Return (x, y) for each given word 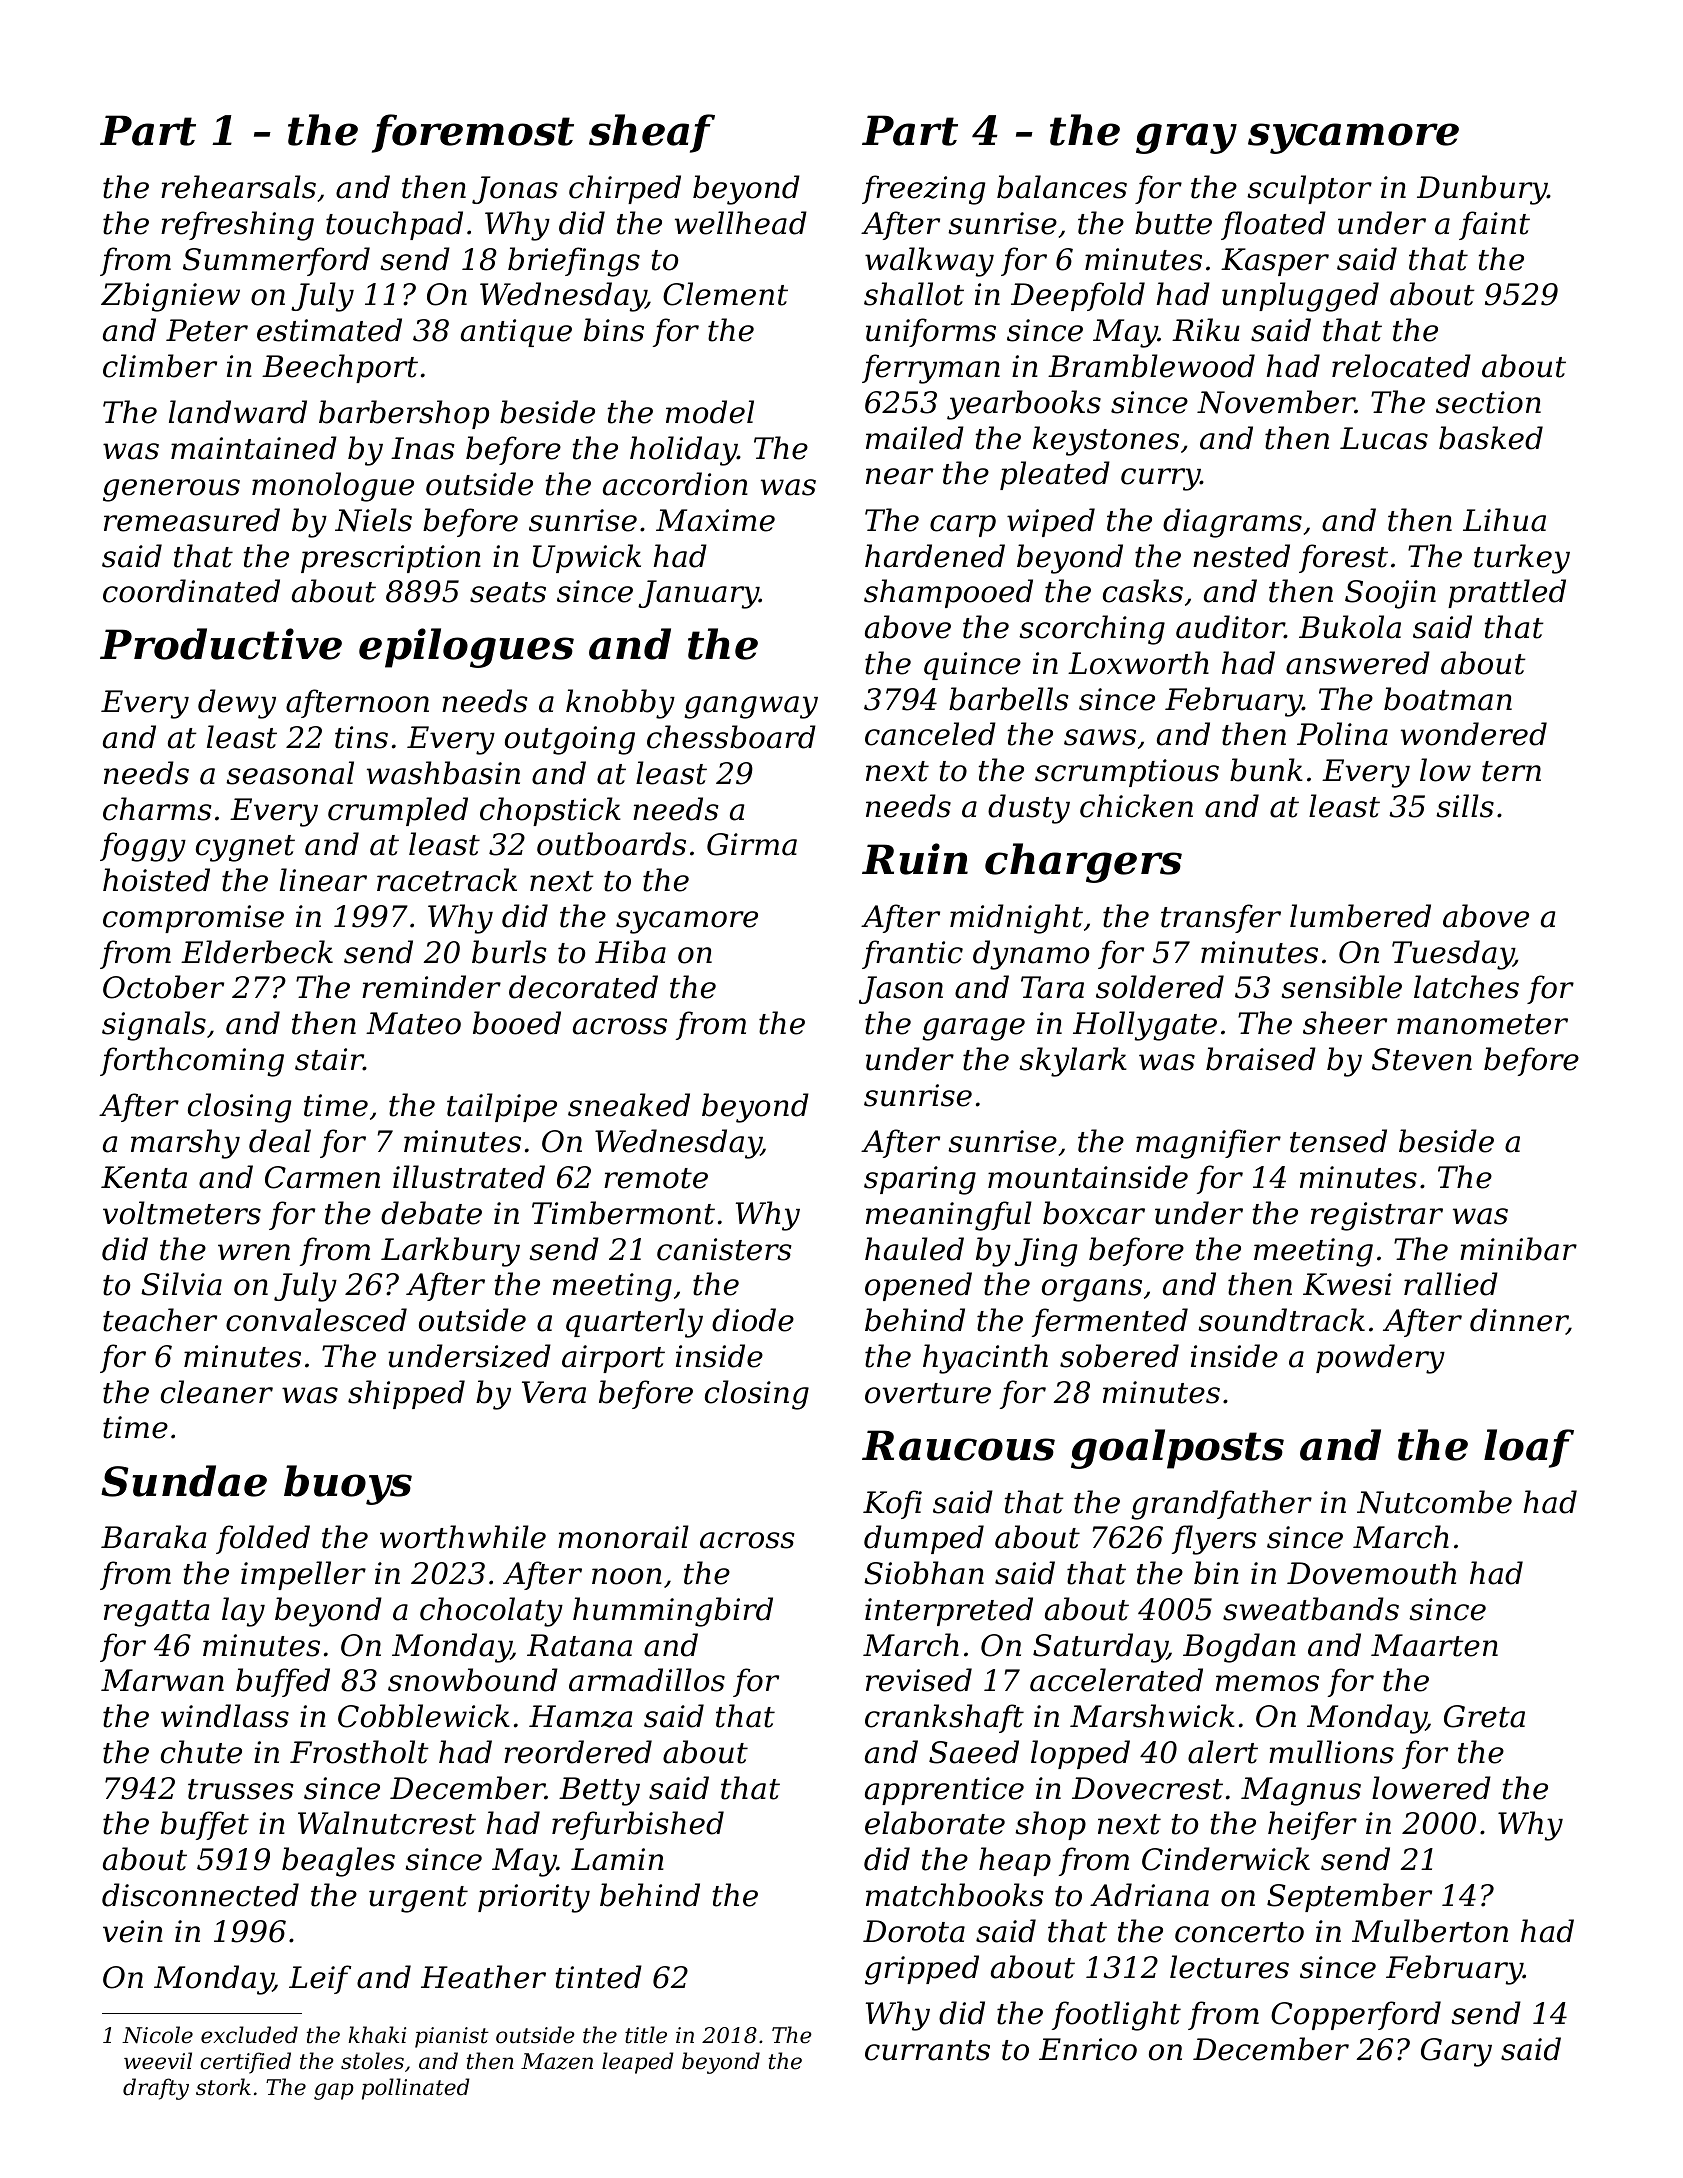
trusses (240, 1789)
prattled (1507, 593)
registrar (1377, 1216)
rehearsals (238, 187)
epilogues (466, 648)
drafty (156, 2089)
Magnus (1301, 1791)
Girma (752, 844)
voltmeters (182, 1213)
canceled (930, 734)
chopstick (550, 811)
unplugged (1300, 297)
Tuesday (1453, 955)
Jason (901, 990)
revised (919, 1680)
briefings (574, 262)
